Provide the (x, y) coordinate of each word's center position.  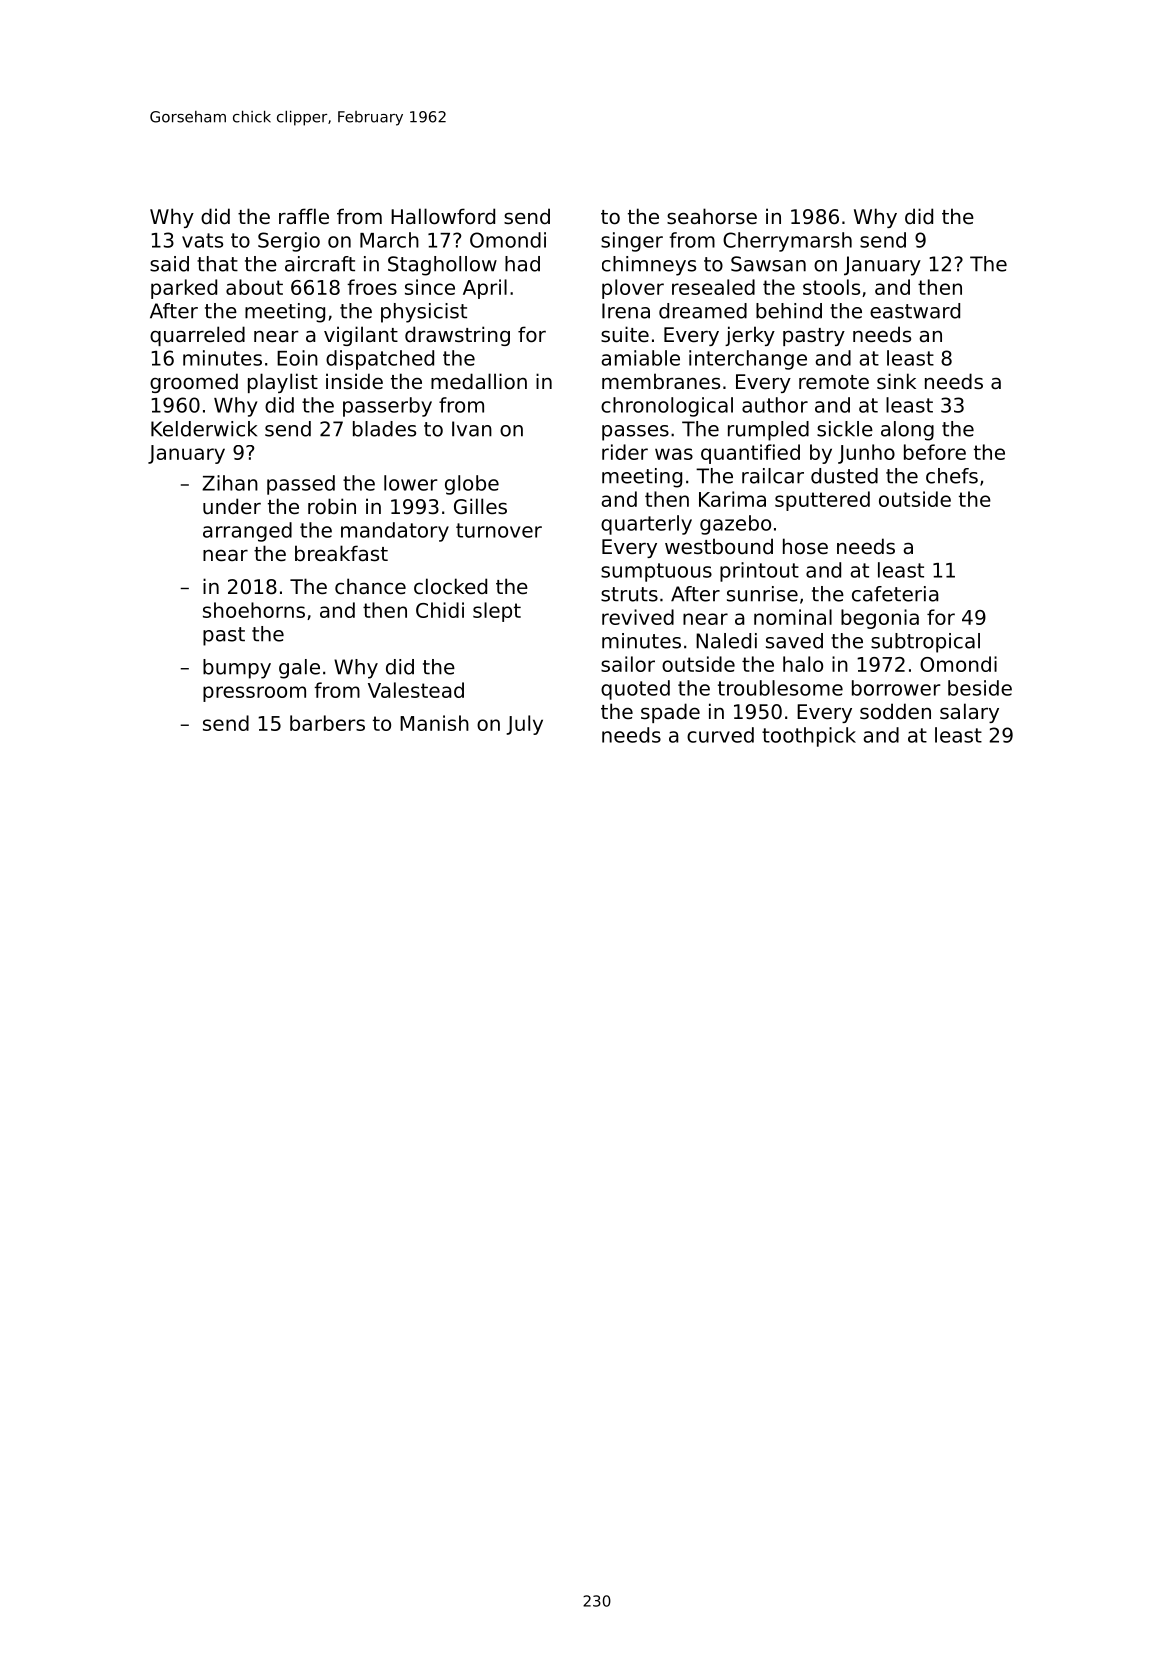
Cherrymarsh (787, 242)
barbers (327, 723)
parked (184, 289)
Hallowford (443, 216)
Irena (626, 311)
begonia (880, 619)
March (389, 240)
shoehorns (254, 610)
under (232, 506)
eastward (915, 311)
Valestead (416, 690)
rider (625, 452)
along (907, 431)
